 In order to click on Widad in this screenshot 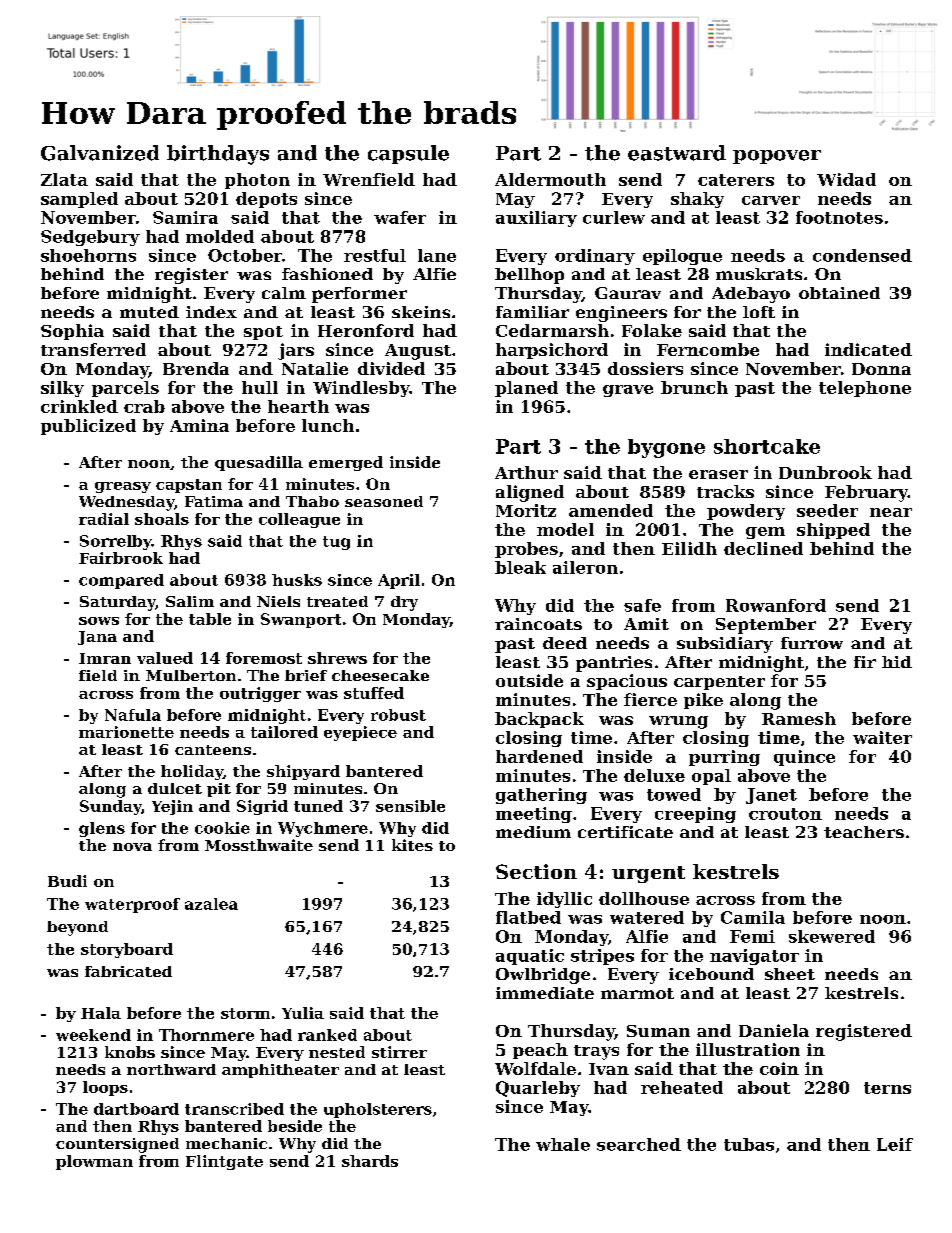, I will do `click(846, 179)`.
